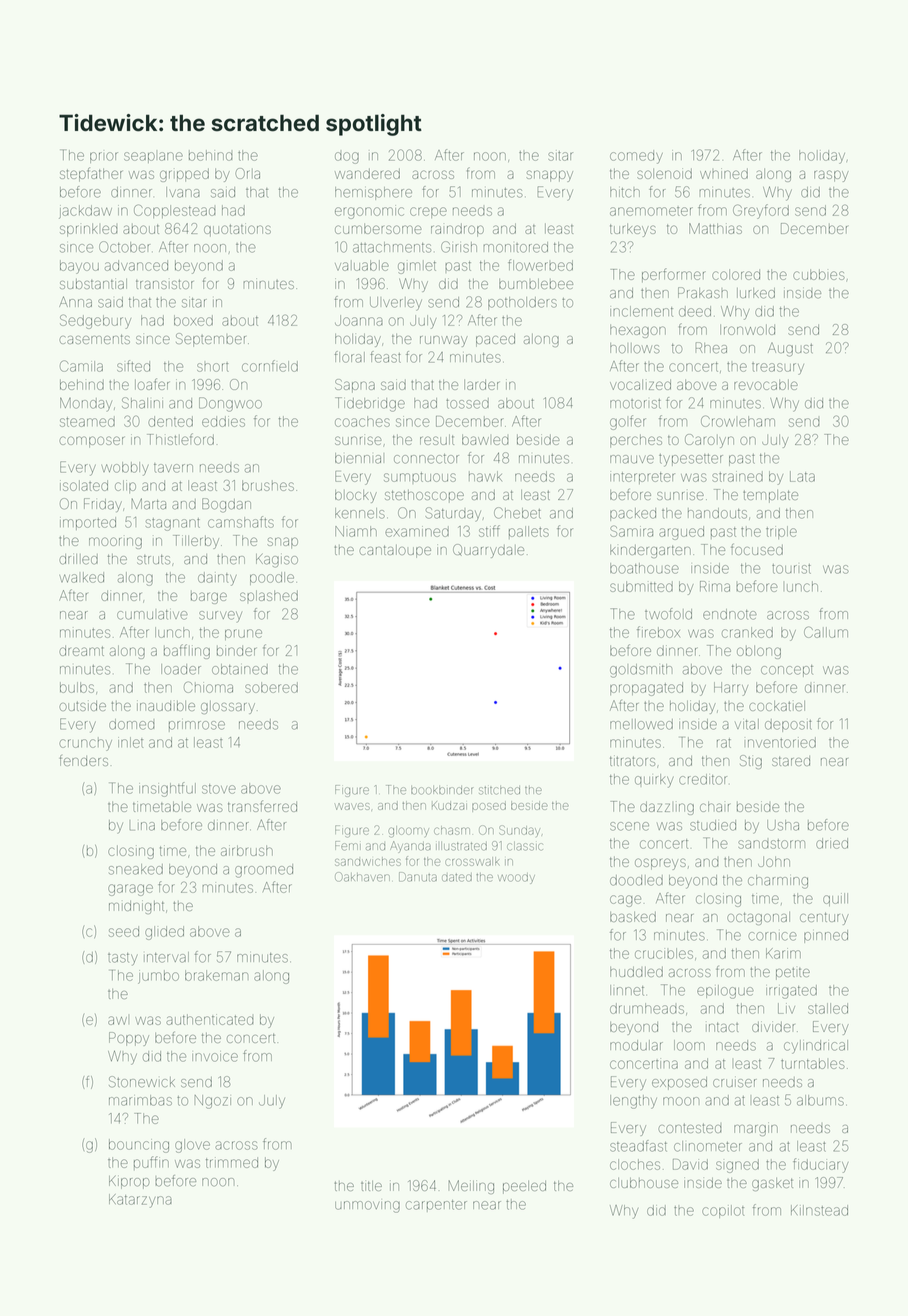 The image size is (908, 1316). Describe the element at coordinates (230, 404) in the document. I see `Dongwoo` at that location.
